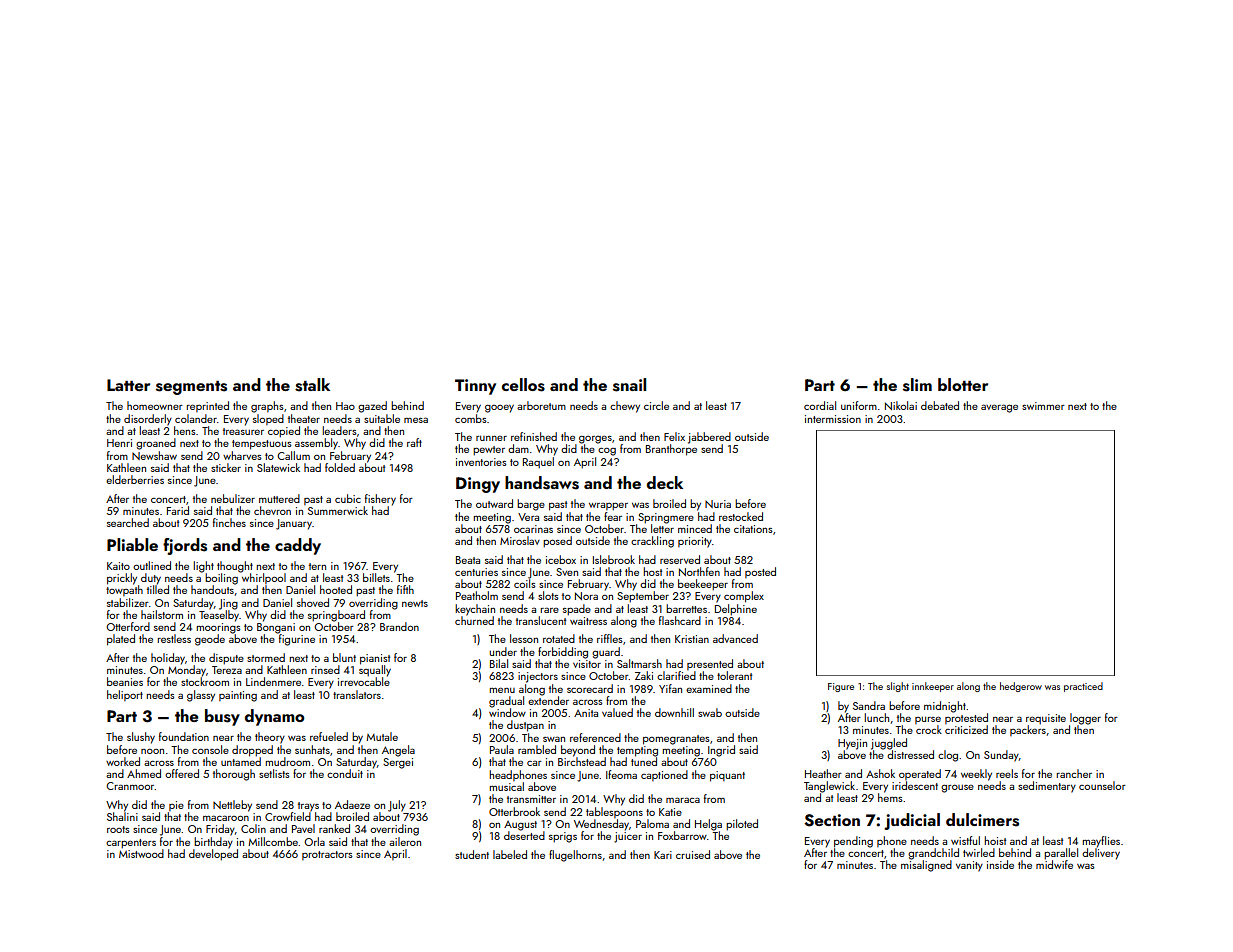  Describe the element at coordinates (270, 738) in the document. I see `theory` at that location.
